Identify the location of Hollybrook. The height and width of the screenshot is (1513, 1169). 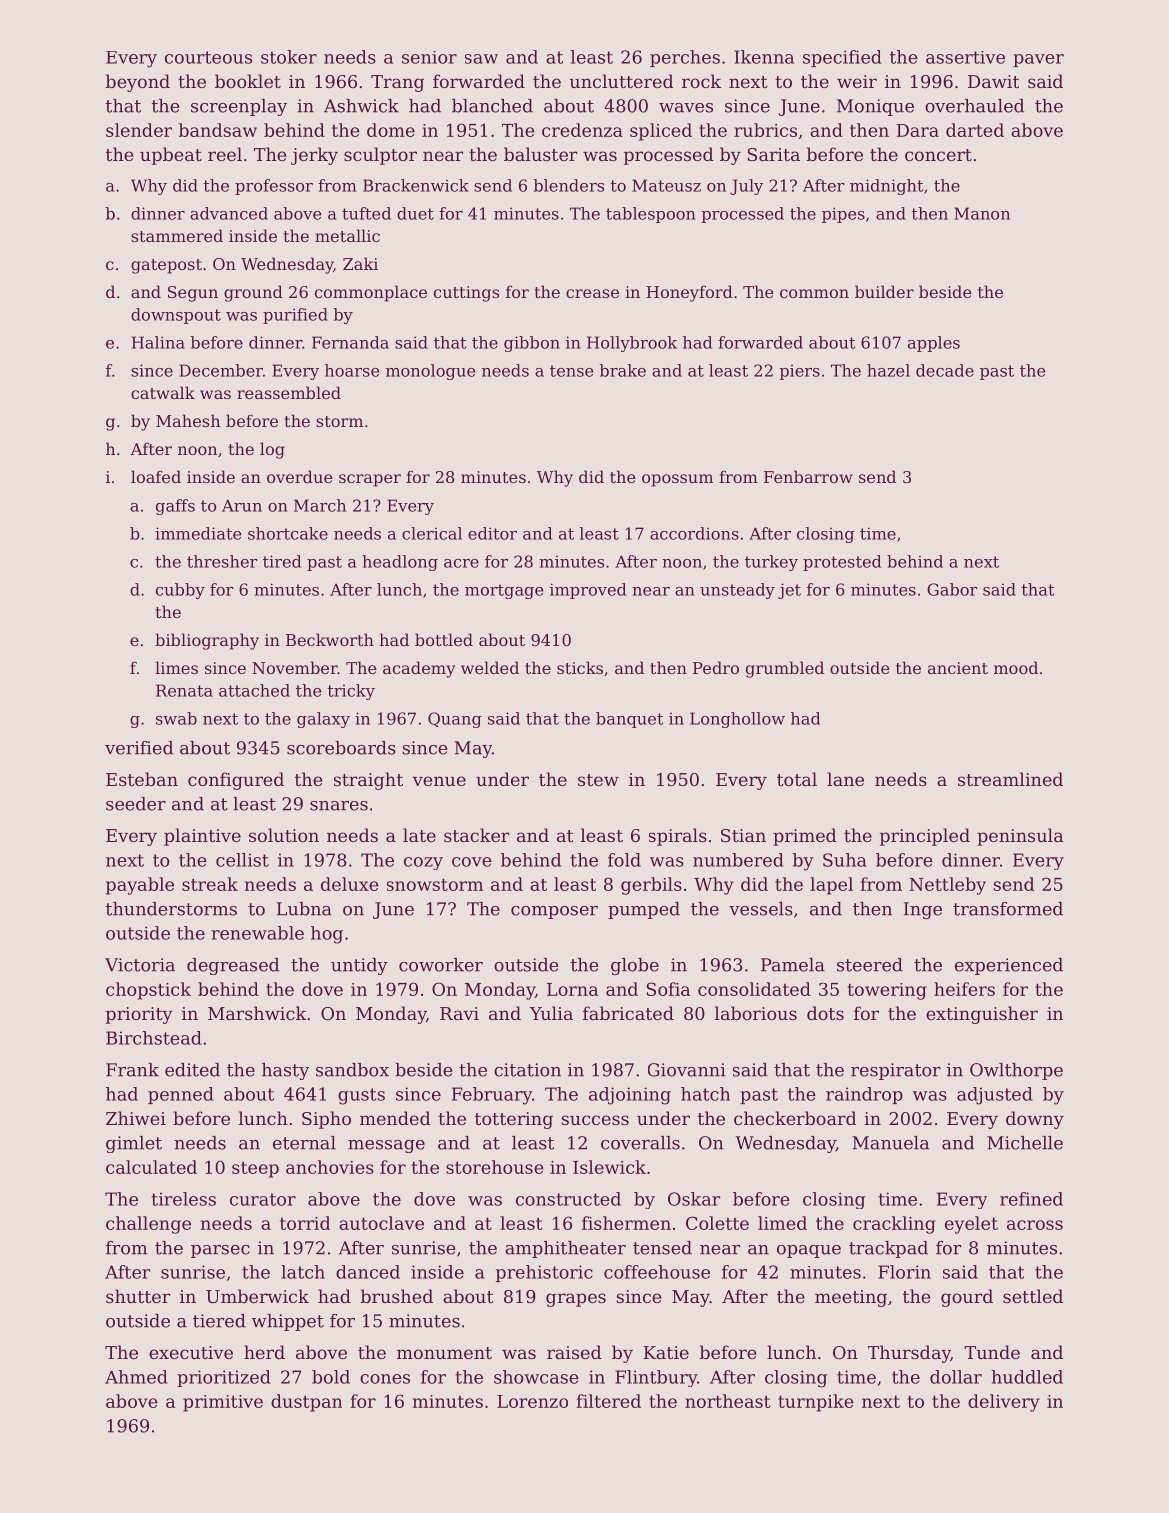
(632, 344).
